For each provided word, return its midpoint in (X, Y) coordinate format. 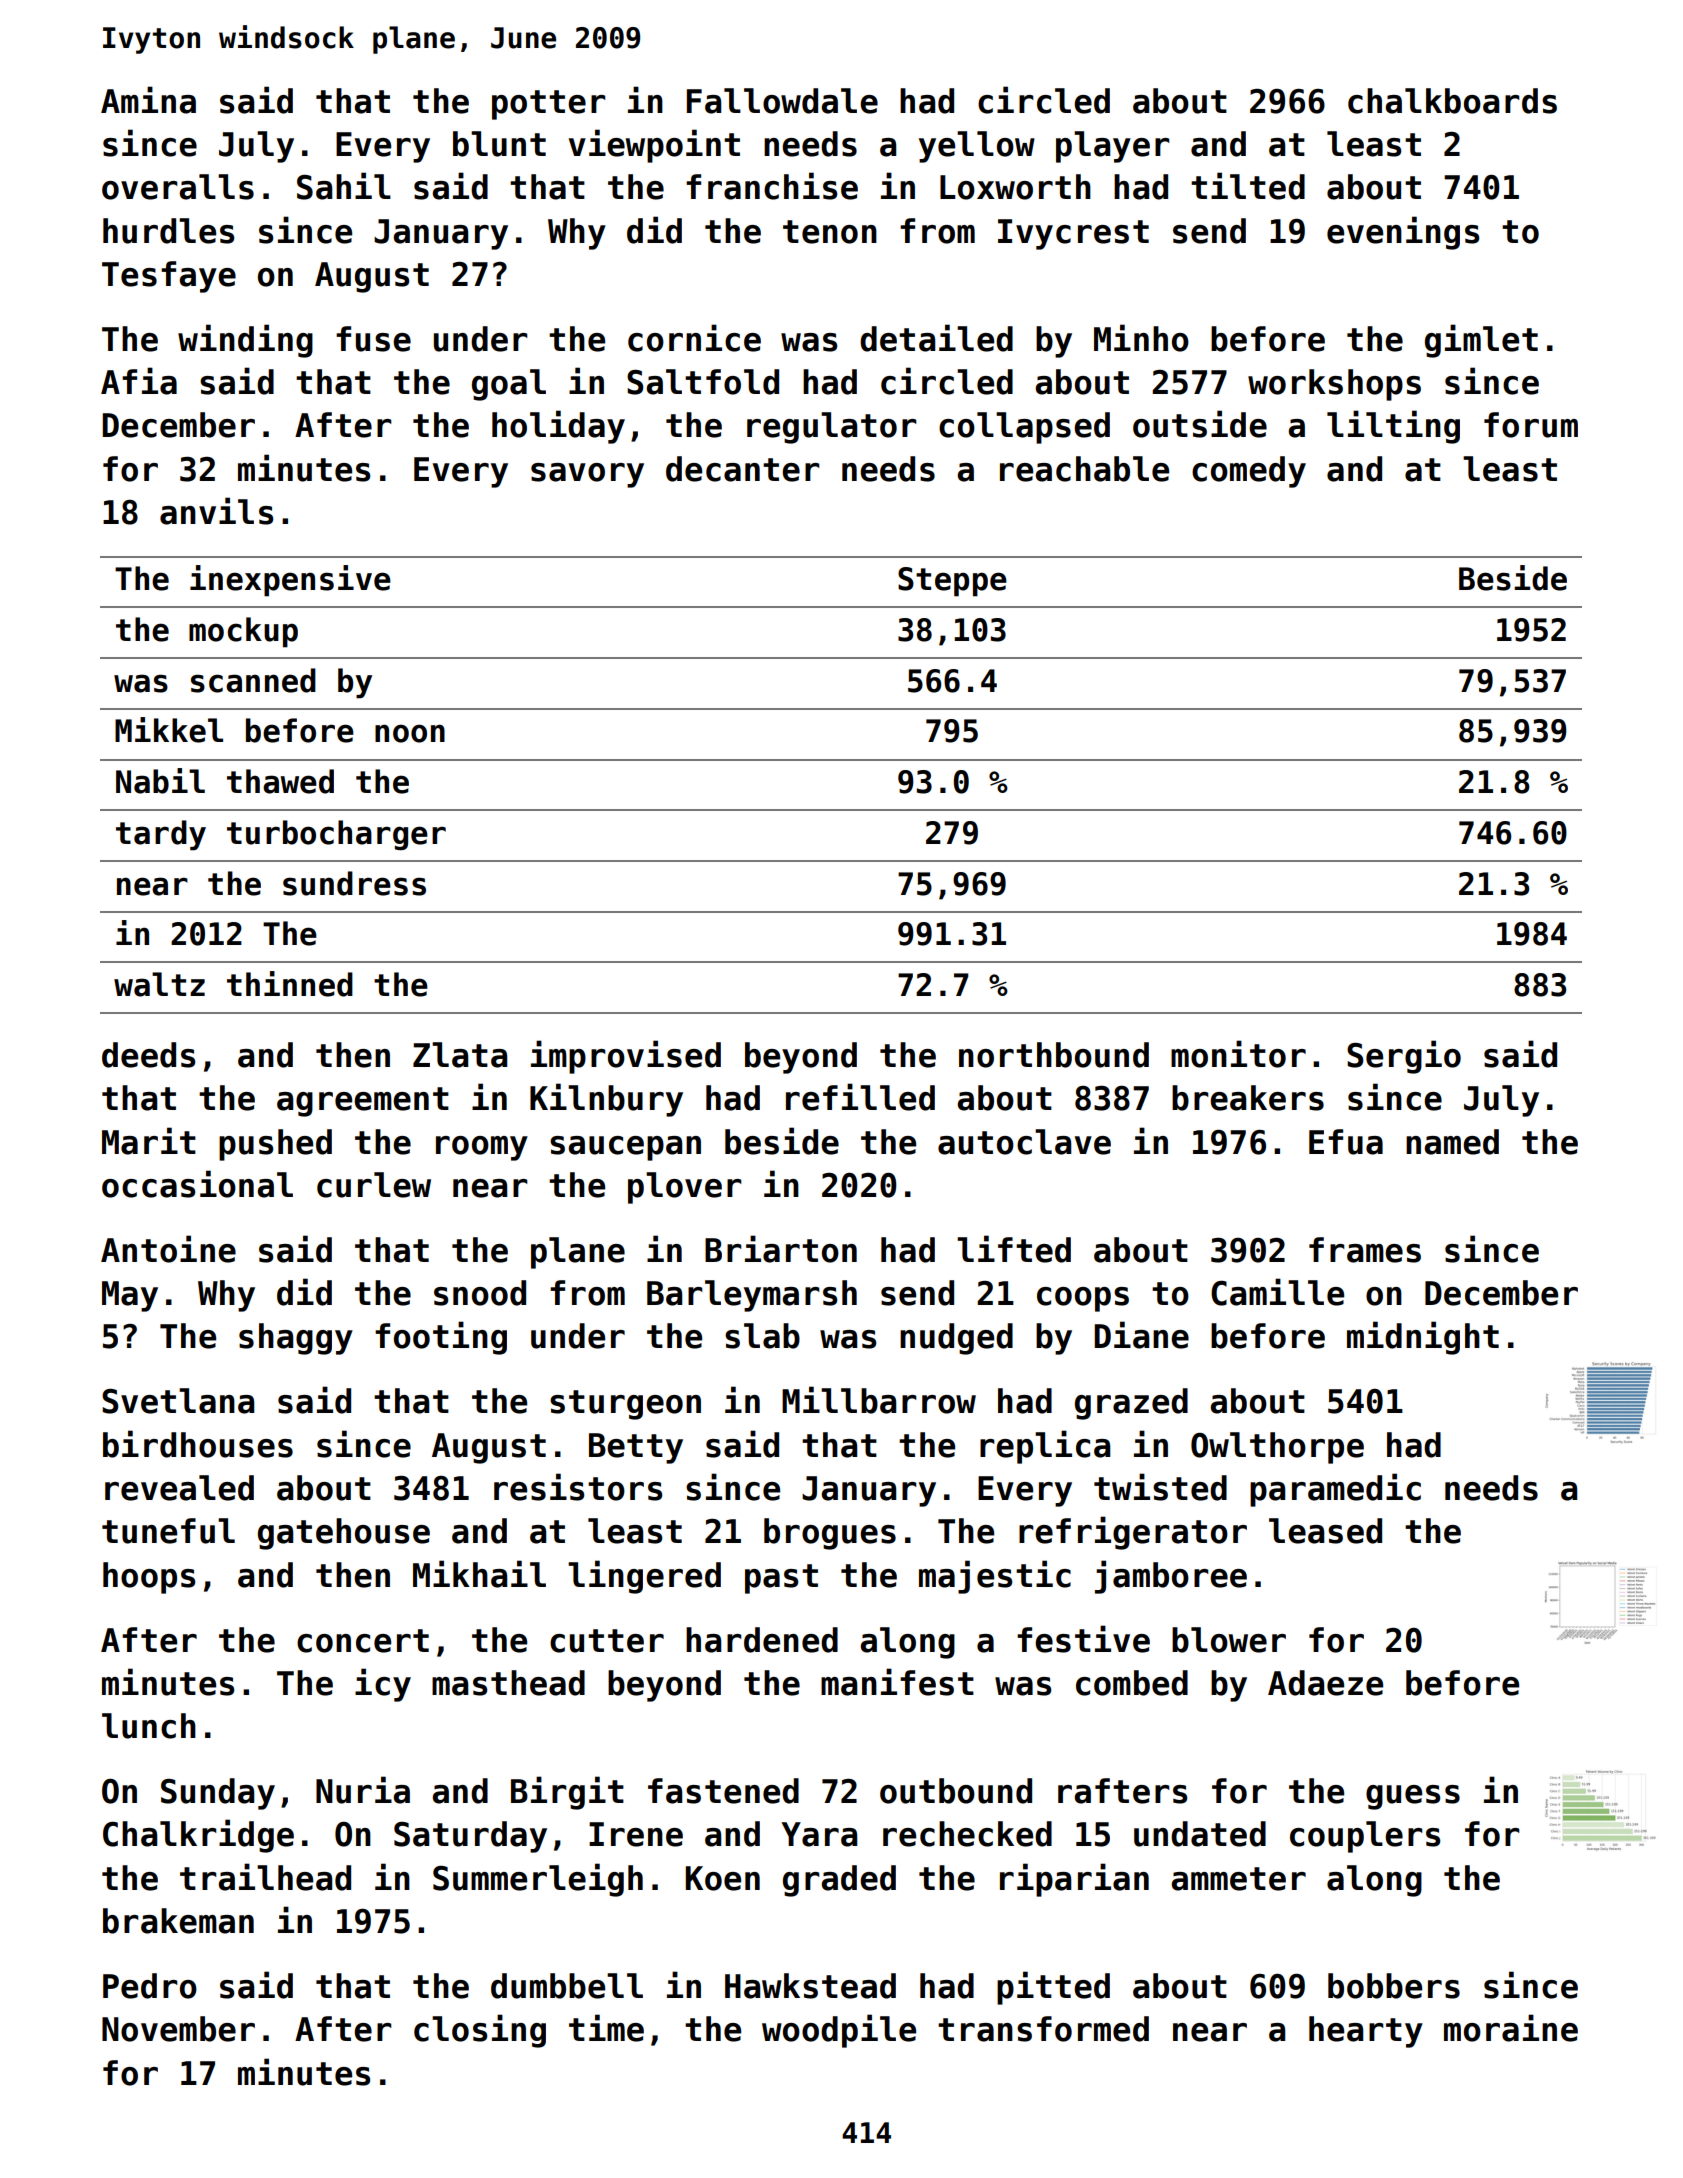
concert (363, 1641)
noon (410, 733)
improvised (626, 1057)
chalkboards (1452, 101)
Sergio (1404, 1057)
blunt (499, 144)
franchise (772, 186)
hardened (762, 1640)
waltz (159, 984)
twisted (1160, 1487)
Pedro (150, 1986)
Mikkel (169, 730)
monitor (1238, 1054)
